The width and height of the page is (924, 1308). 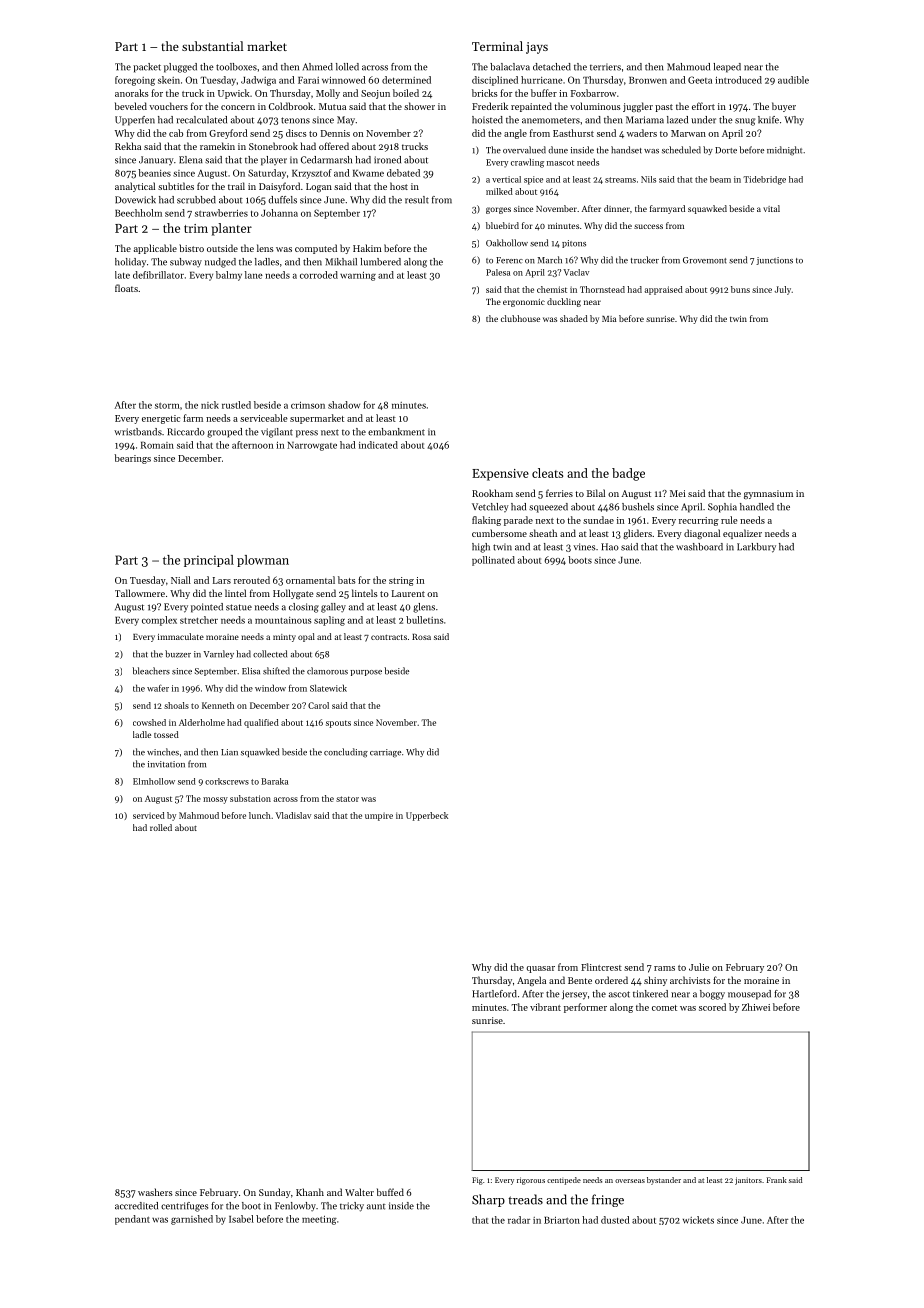 What do you see at coordinates (490, 507) in the page?
I see `Vetchley` at bounding box center [490, 507].
